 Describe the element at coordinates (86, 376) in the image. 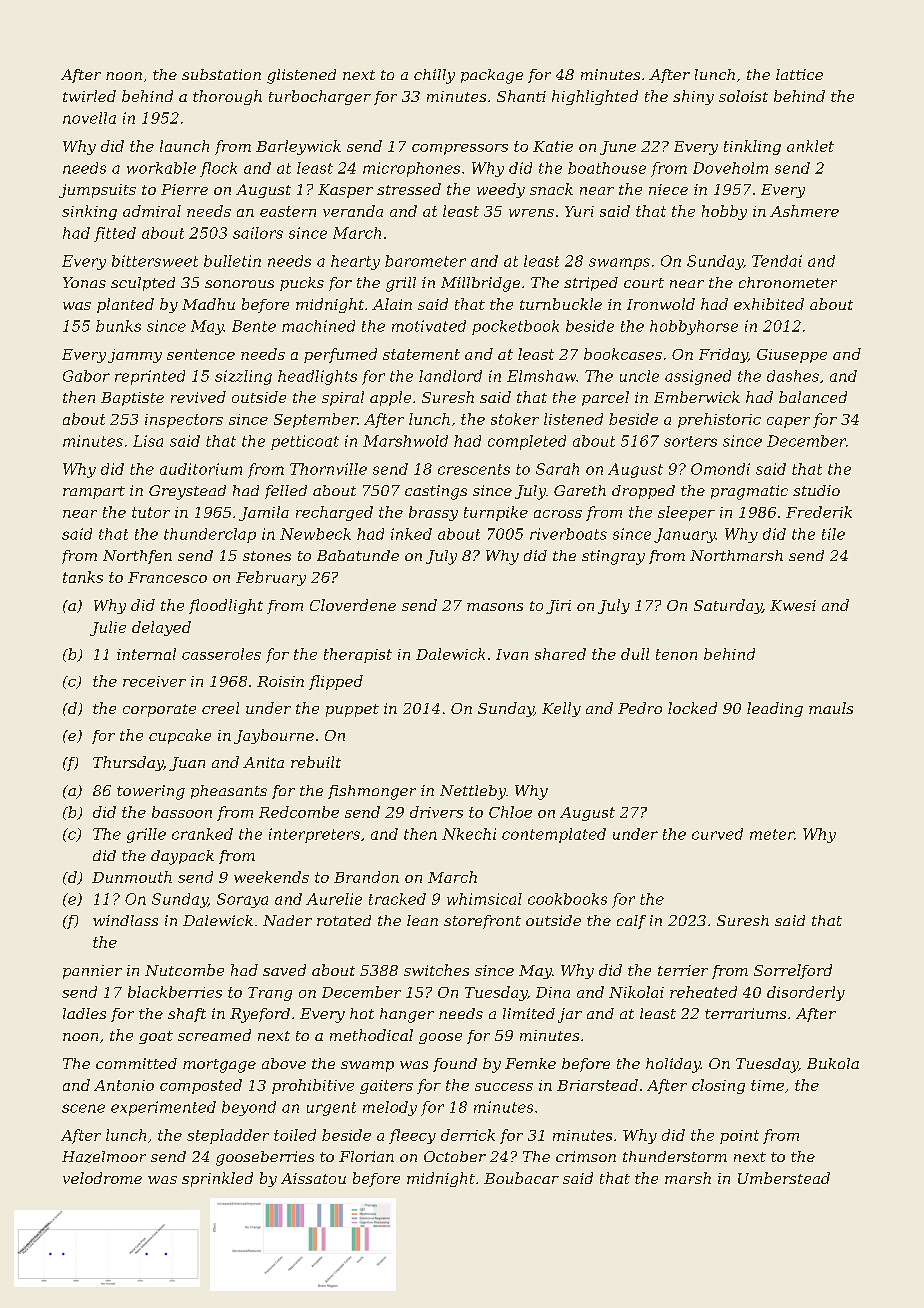

I see `Gabor` at that location.
